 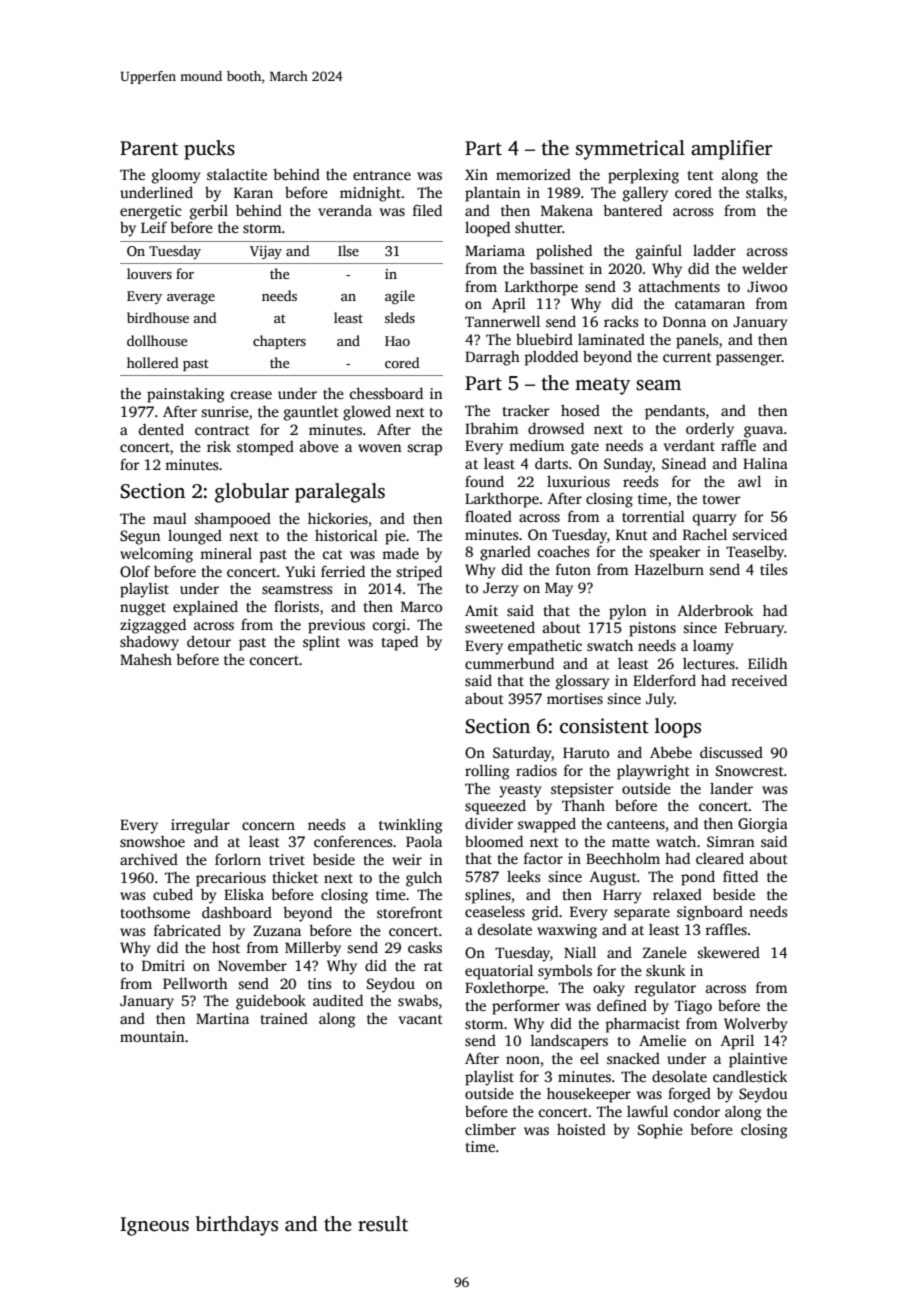 What do you see at coordinates (502, 321) in the image?
I see `Tannerwell` at bounding box center [502, 321].
